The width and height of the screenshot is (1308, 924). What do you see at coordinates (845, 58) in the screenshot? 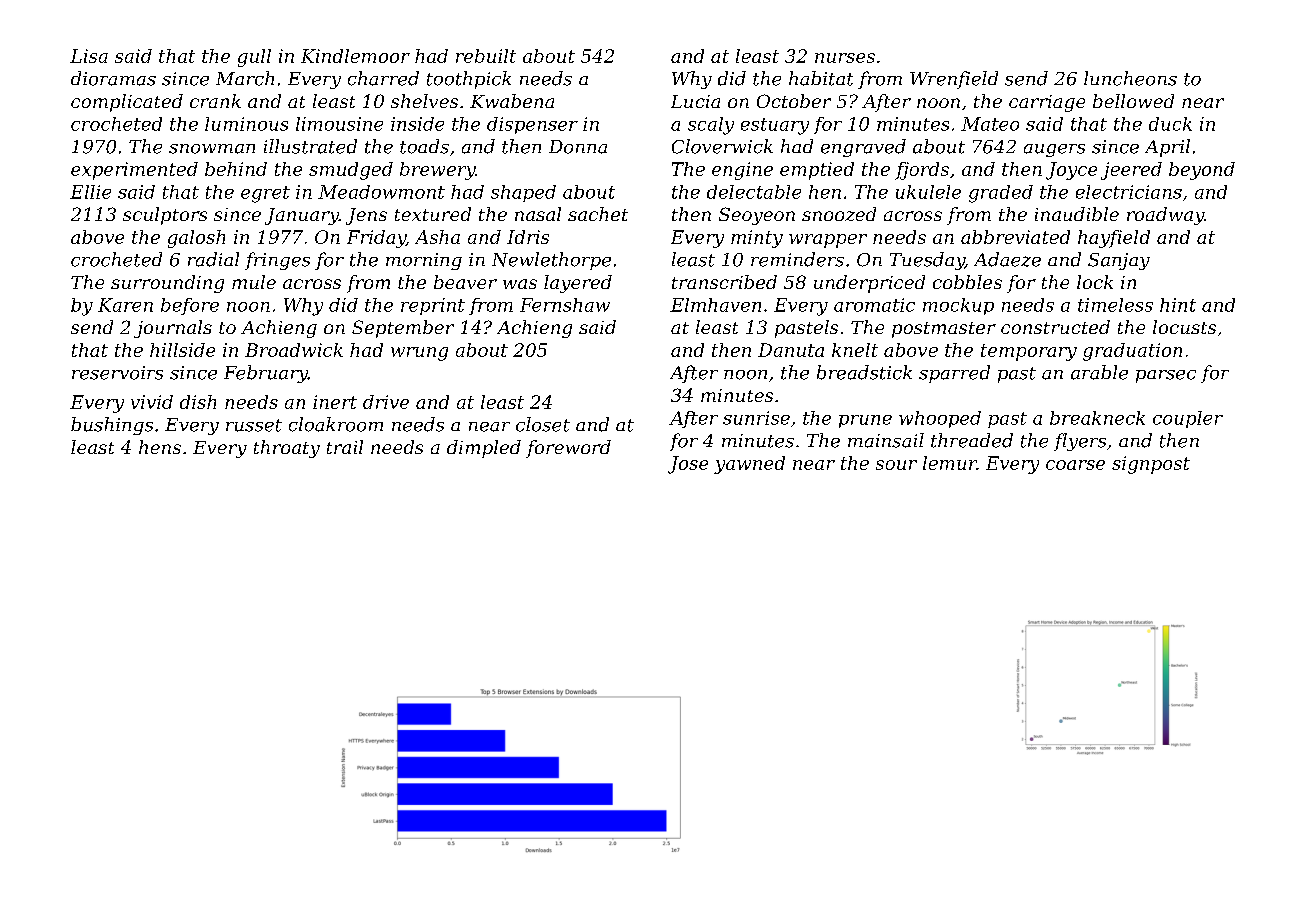
I see `nurses` at bounding box center [845, 58].
